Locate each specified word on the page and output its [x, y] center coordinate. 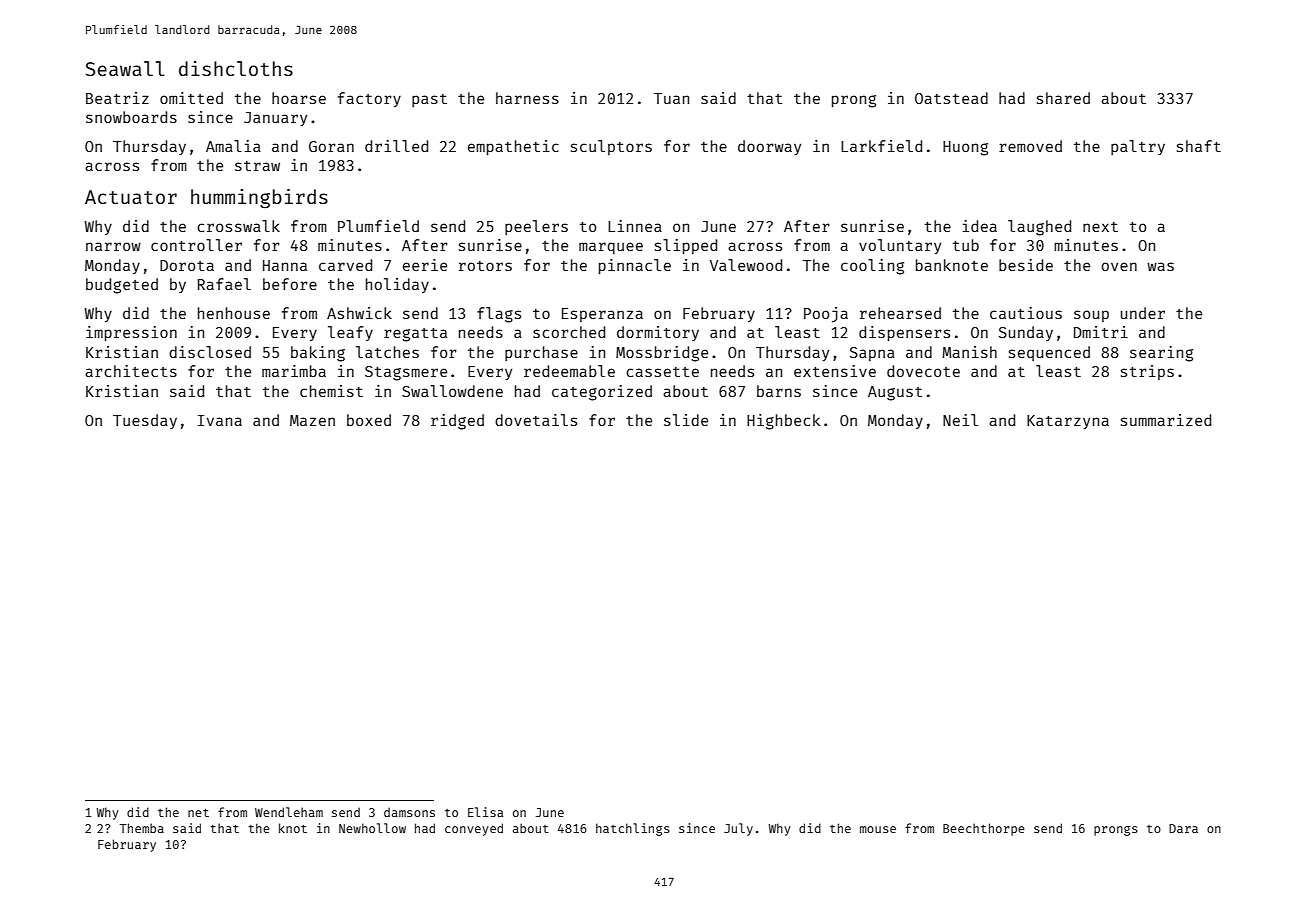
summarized [1166, 420]
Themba [142, 828]
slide [686, 420]
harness [527, 98]
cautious [1026, 313]
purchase [541, 353]
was [1160, 266]
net [198, 813]
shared [1063, 98]
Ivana [220, 420]
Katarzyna [1068, 422]
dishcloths [236, 68]
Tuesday [145, 421]
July [738, 829]
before [290, 284]
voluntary [900, 246]
